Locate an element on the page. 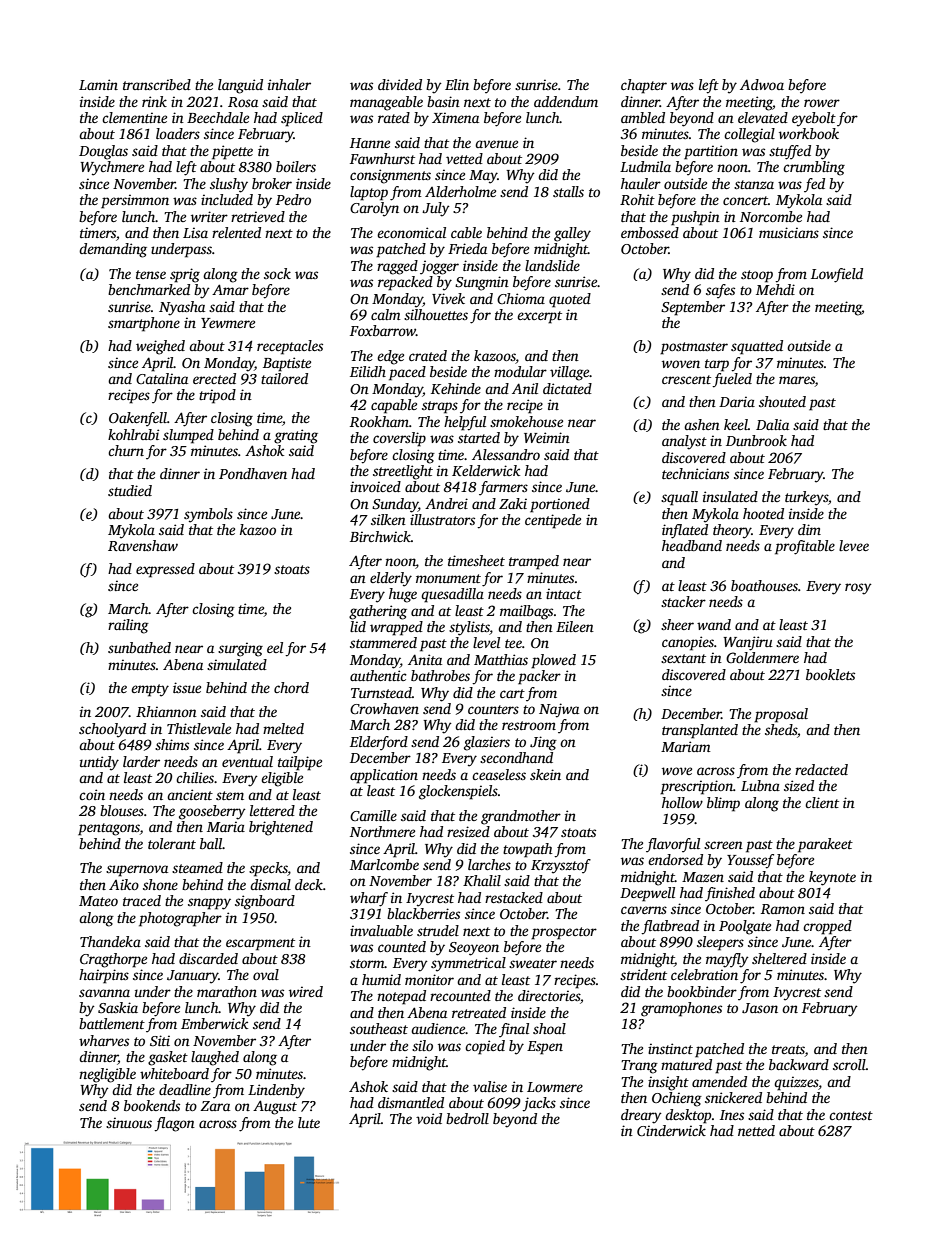 This image has width=952, height=1233. insight is located at coordinates (668, 1083).
